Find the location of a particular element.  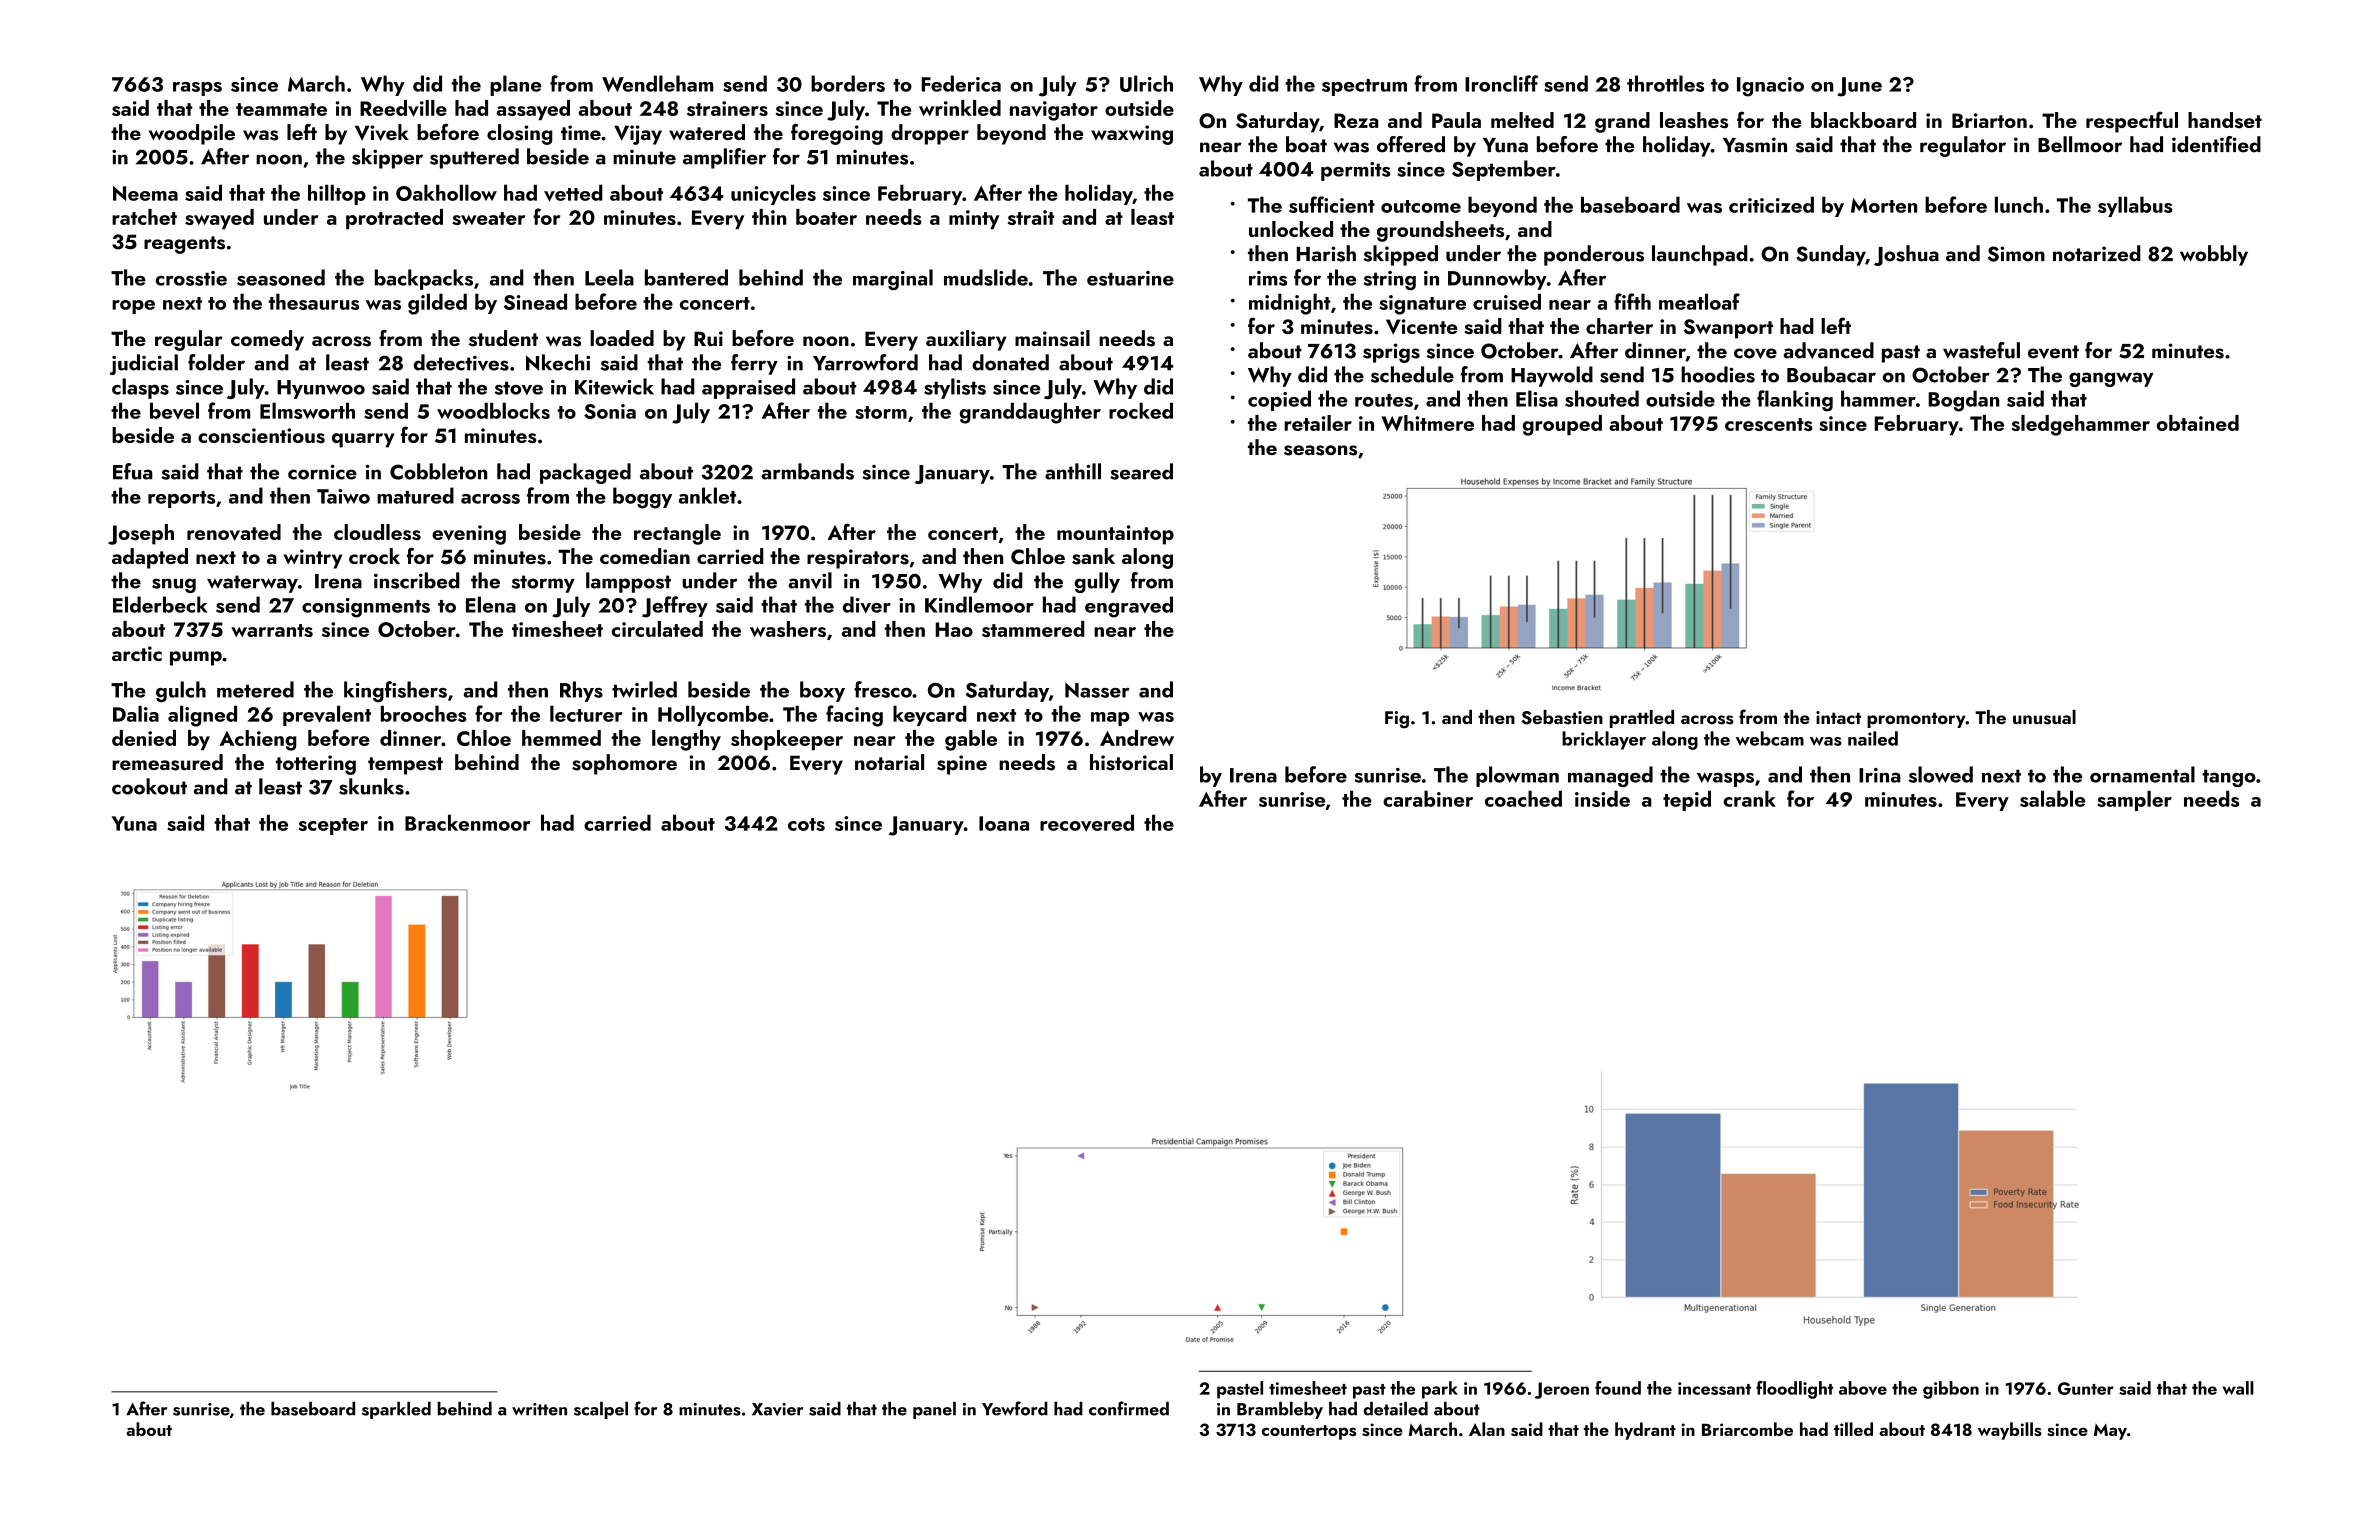

renovated is located at coordinates (234, 532).
